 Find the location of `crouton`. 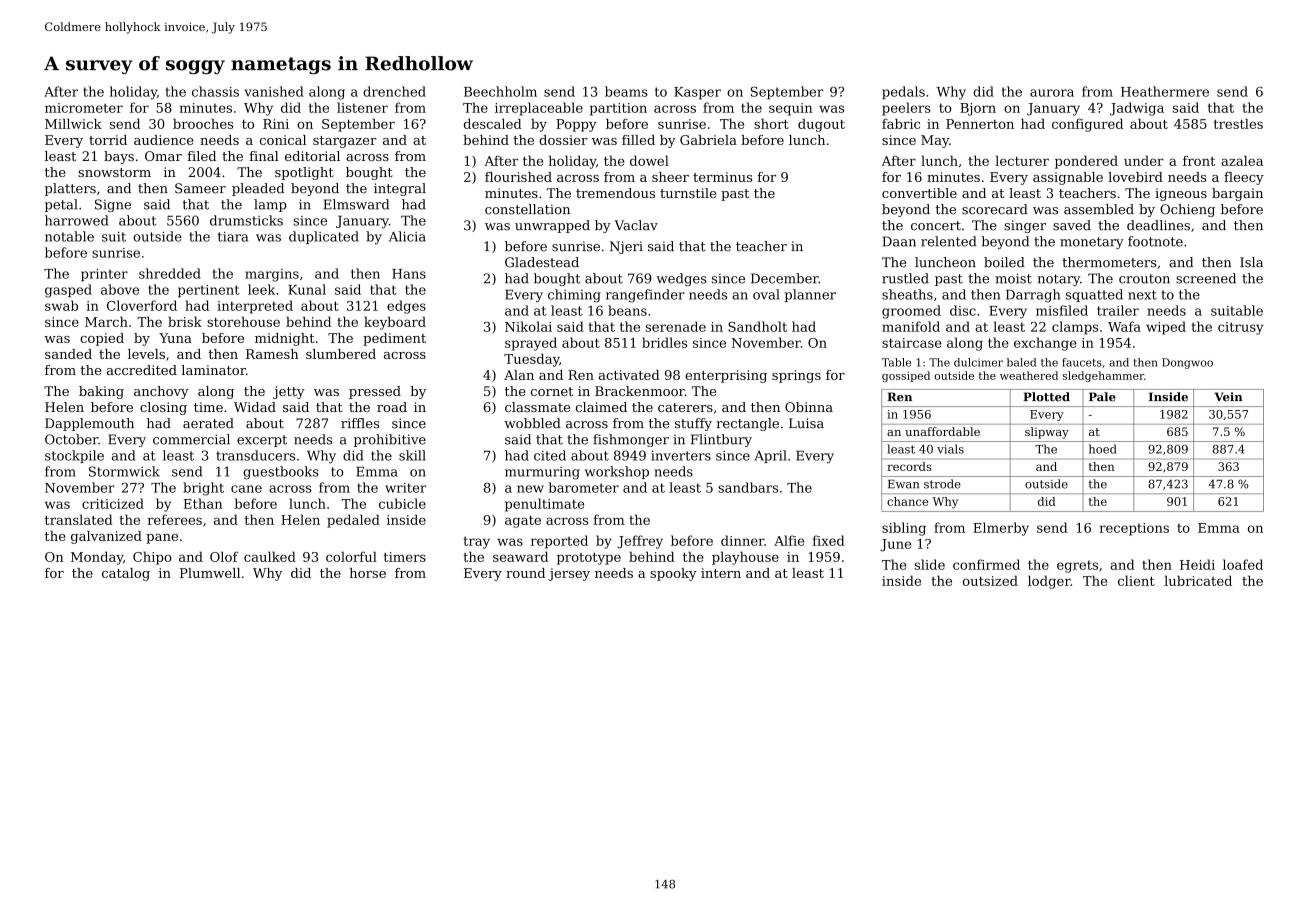

crouton is located at coordinates (1144, 279).
